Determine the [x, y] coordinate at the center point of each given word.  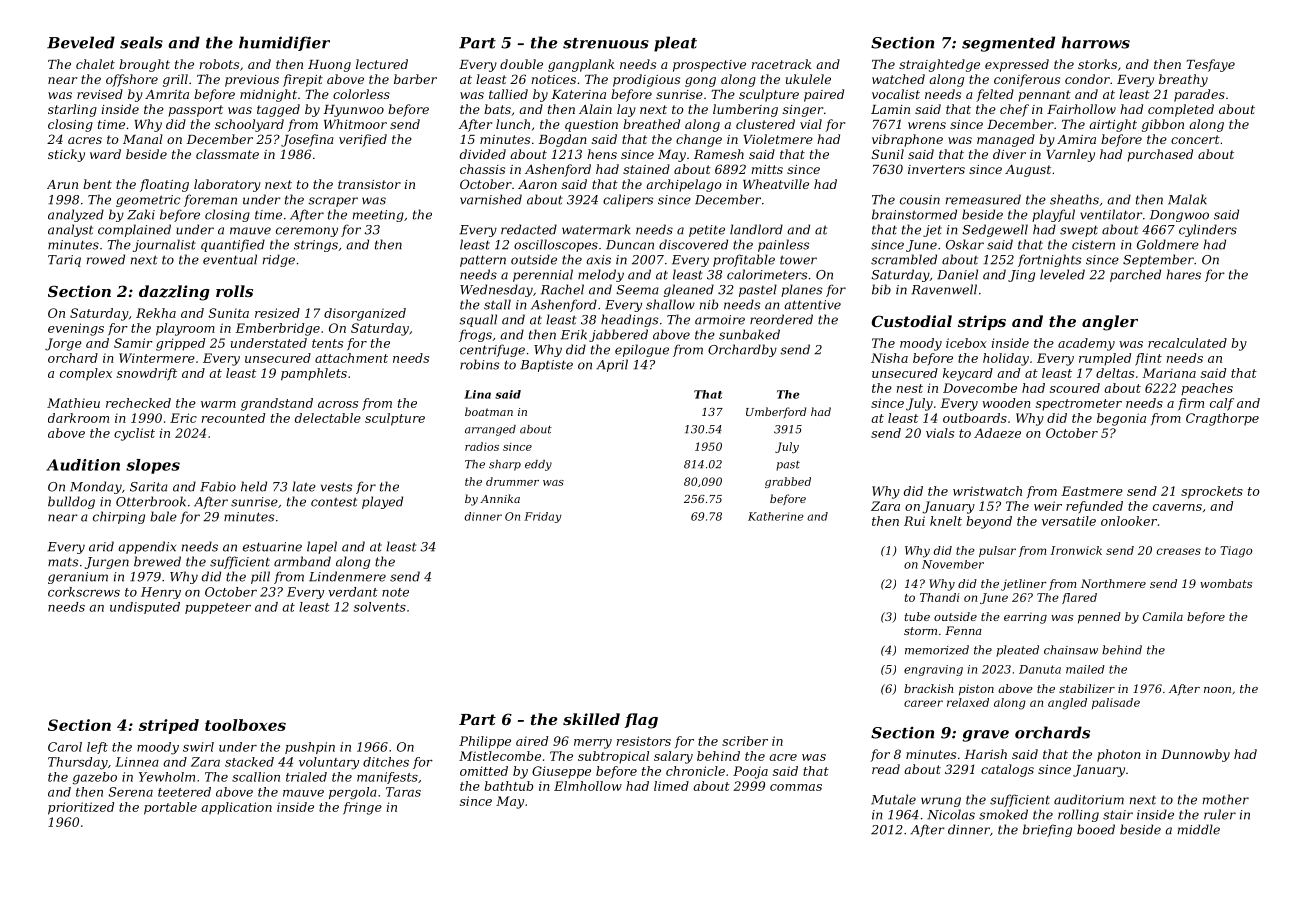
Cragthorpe [1222, 419]
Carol [65, 747]
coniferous [1027, 80]
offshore [132, 80]
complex [86, 374]
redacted [529, 229]
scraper [333, 202]
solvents [380, 607]
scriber [745, 741]
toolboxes [245, 725]
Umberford [776, 412]
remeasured [983, 199]
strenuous [606, 43]
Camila [1163, 616]
